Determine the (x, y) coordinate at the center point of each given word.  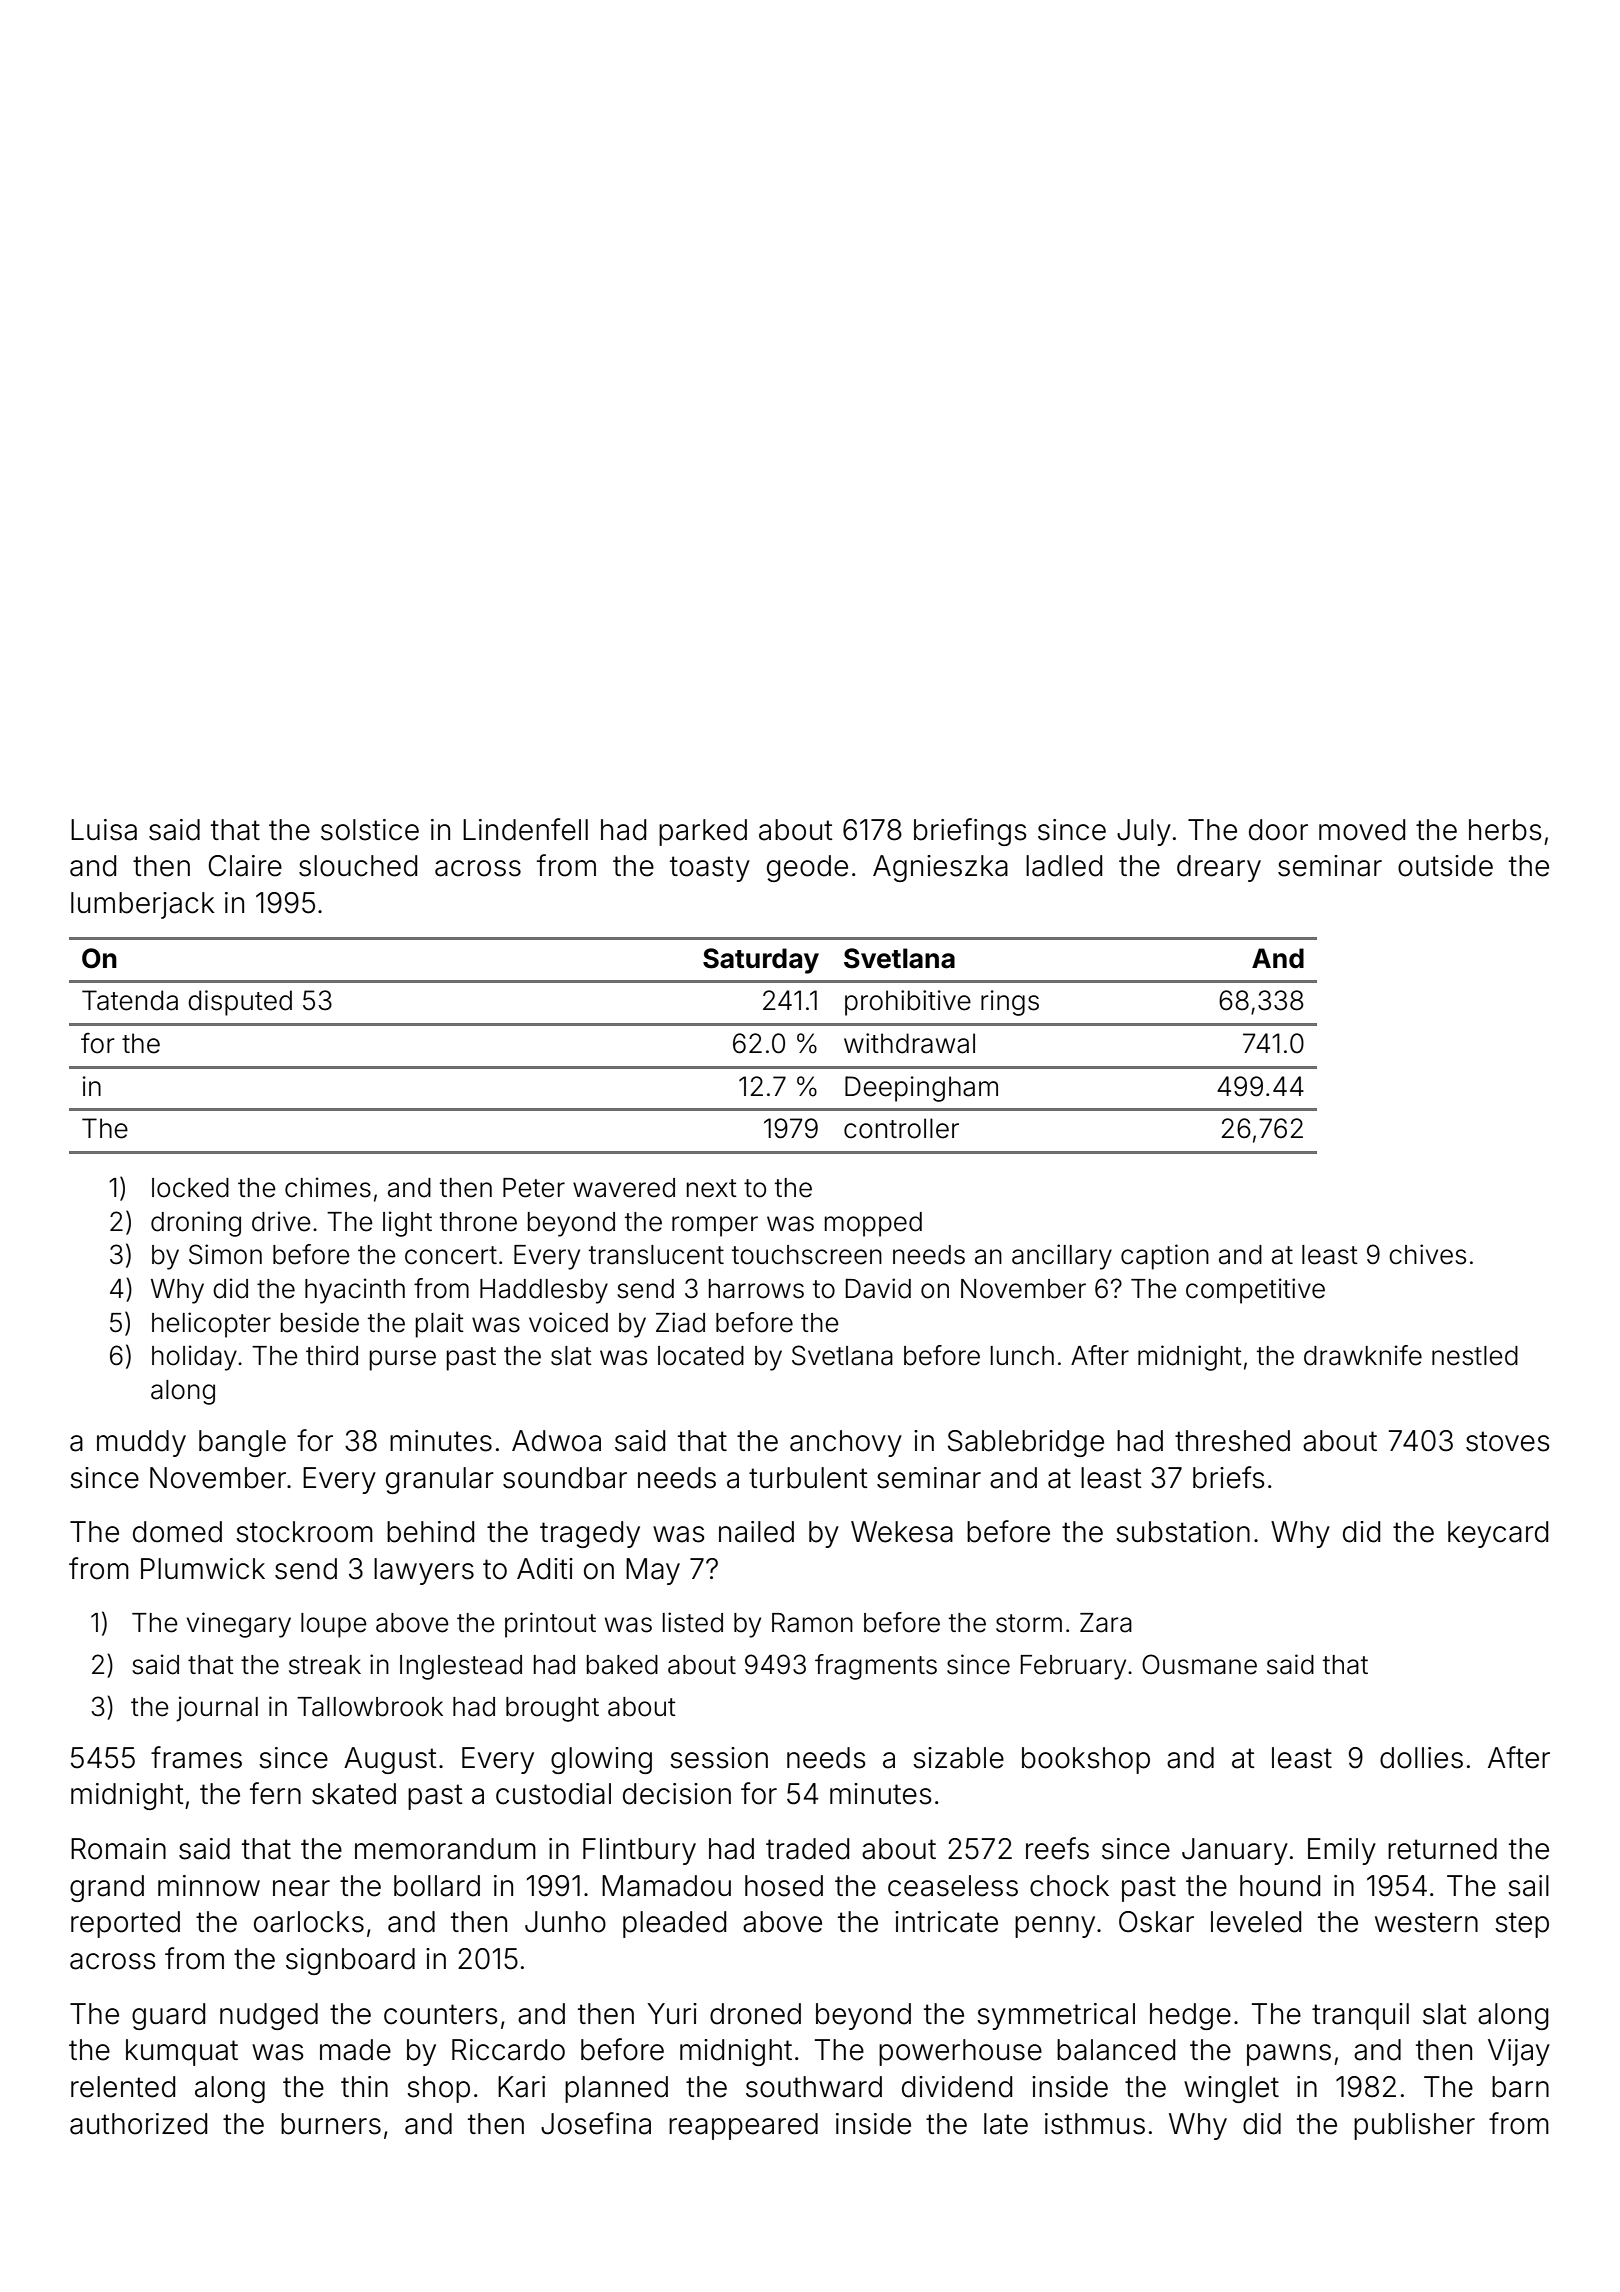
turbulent (808, 1478)
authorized (138, 2124)
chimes (328, 1187)
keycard (1498, 1534)
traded (807, 1849)
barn (1520, 2087)
